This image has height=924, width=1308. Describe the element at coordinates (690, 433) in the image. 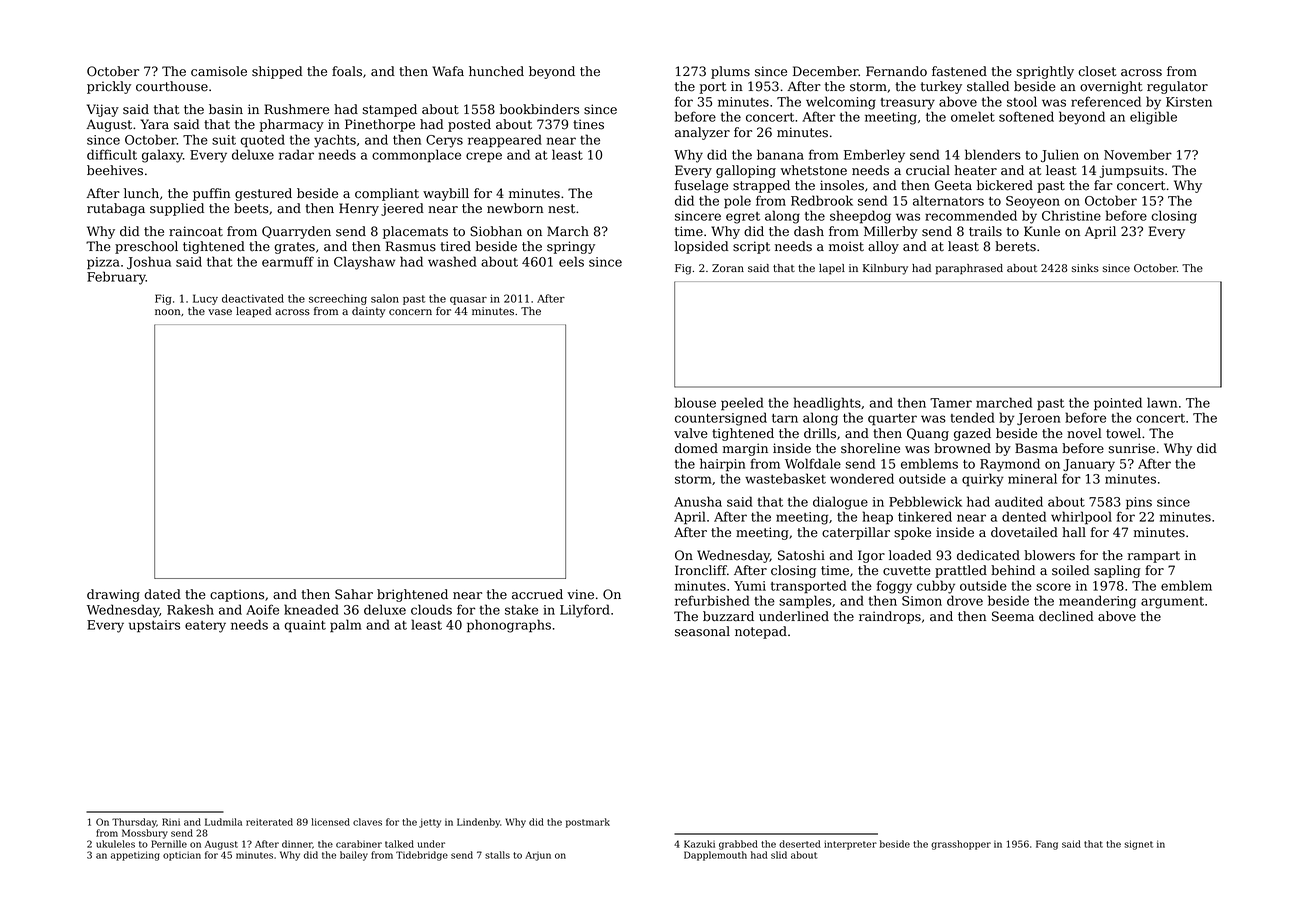

I see `valve` at that location.
